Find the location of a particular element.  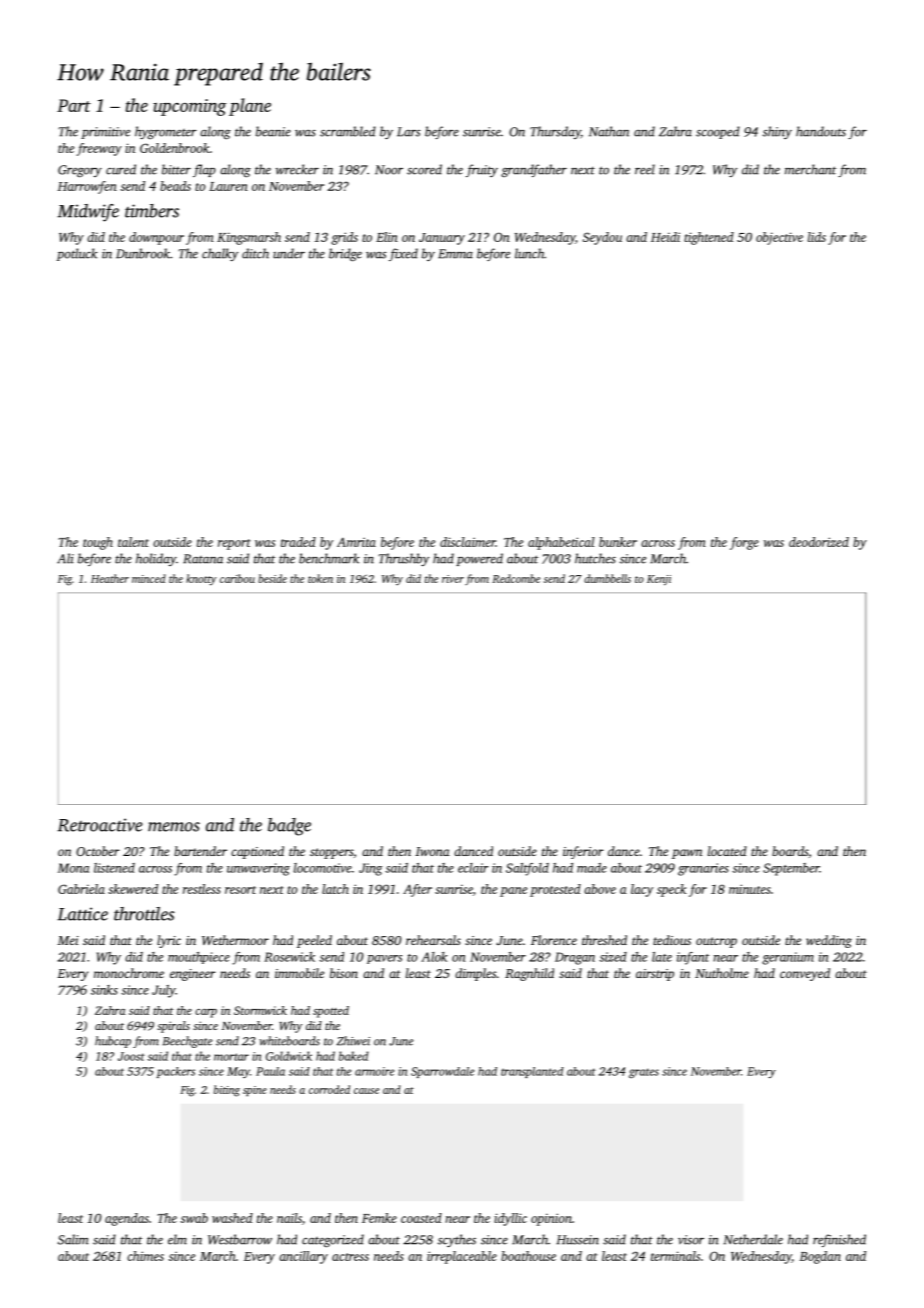

plane is located at coordinates (250, 107).
